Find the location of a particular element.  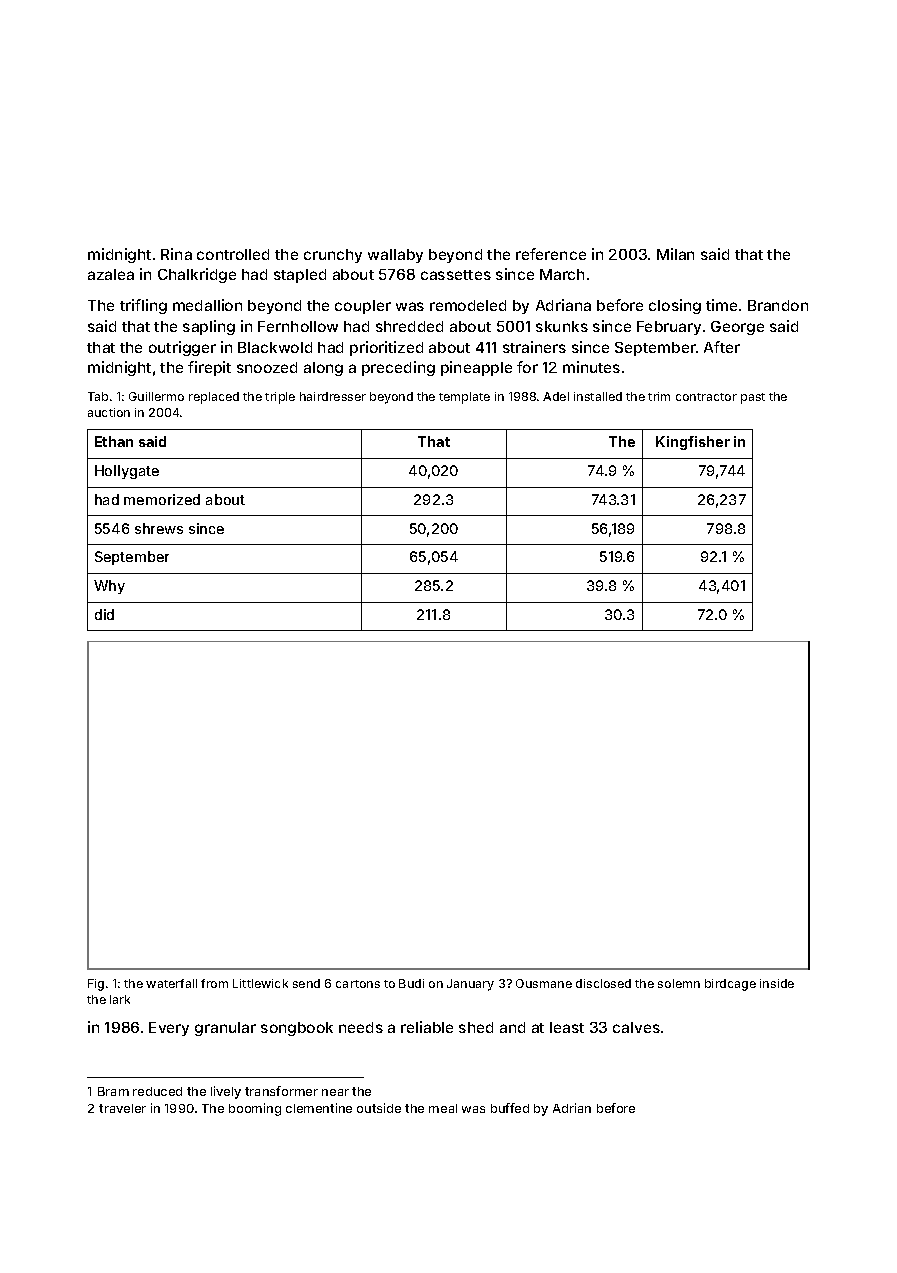

medallion is located at coordinates (207, 305).
